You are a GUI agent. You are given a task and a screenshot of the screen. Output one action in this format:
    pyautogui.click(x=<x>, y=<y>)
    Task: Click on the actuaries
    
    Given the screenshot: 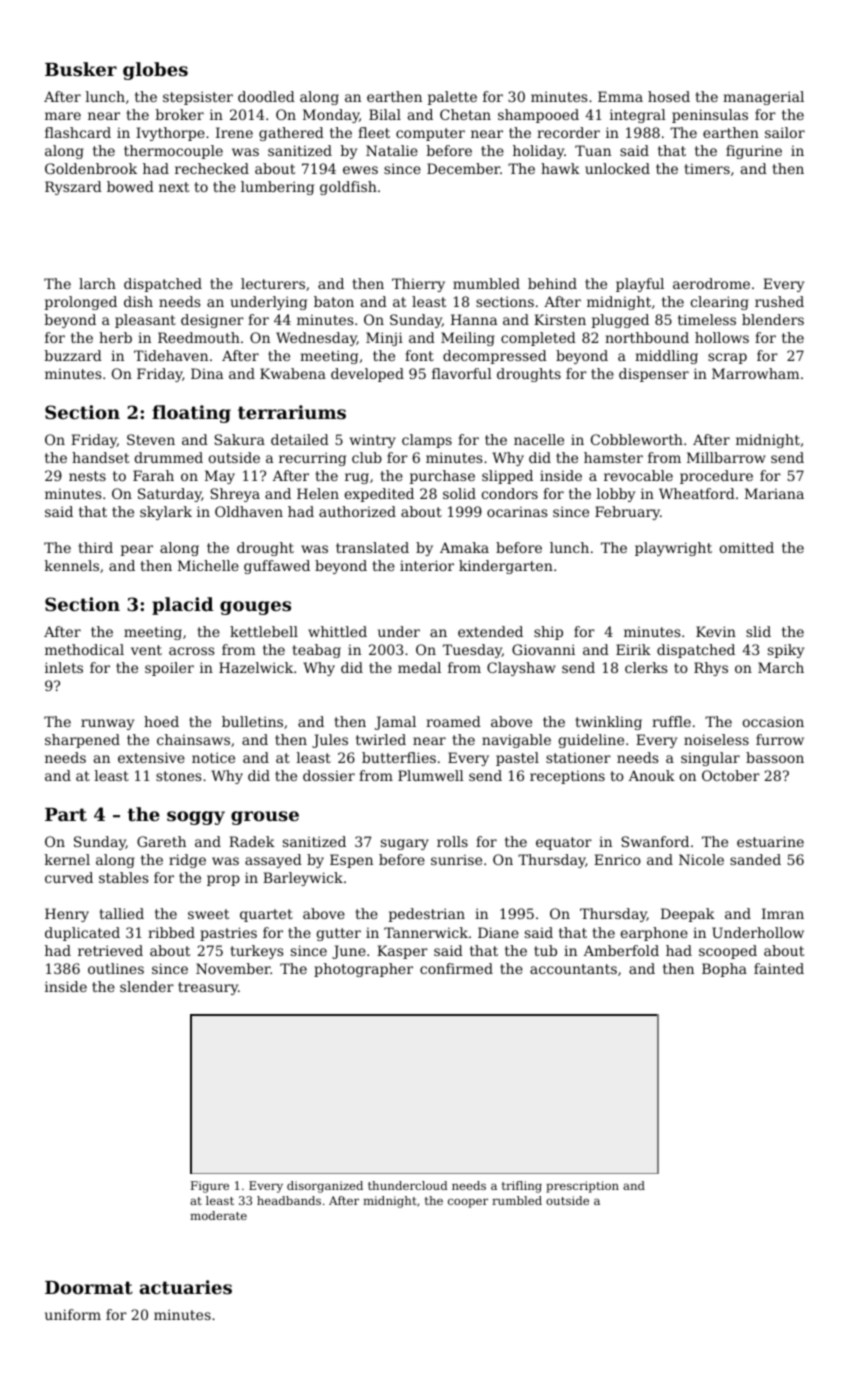 What is the action you would take?
    pyautogui.click(x=186, y=1287)
